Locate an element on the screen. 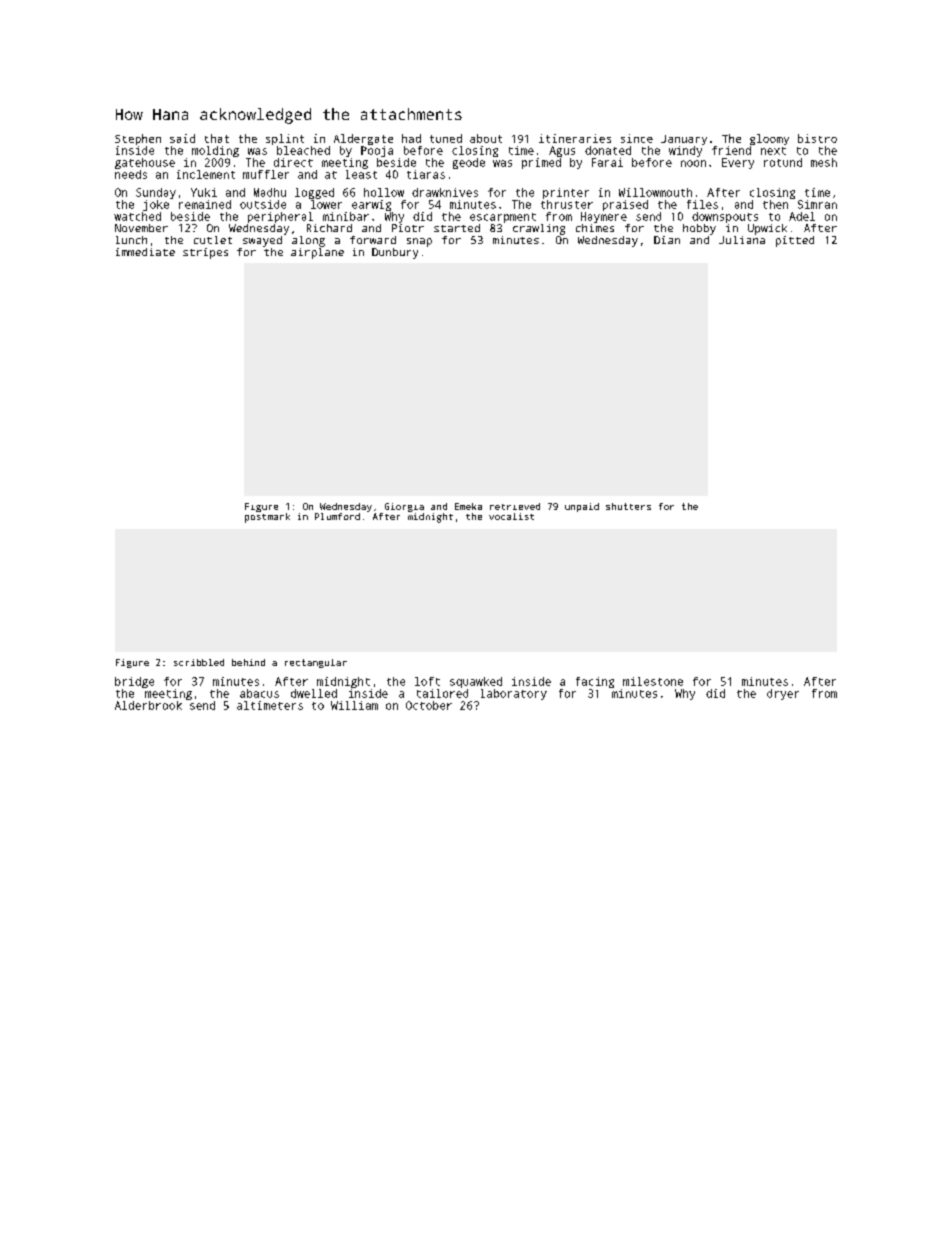  shutters is located at coordinates (628, 506).
